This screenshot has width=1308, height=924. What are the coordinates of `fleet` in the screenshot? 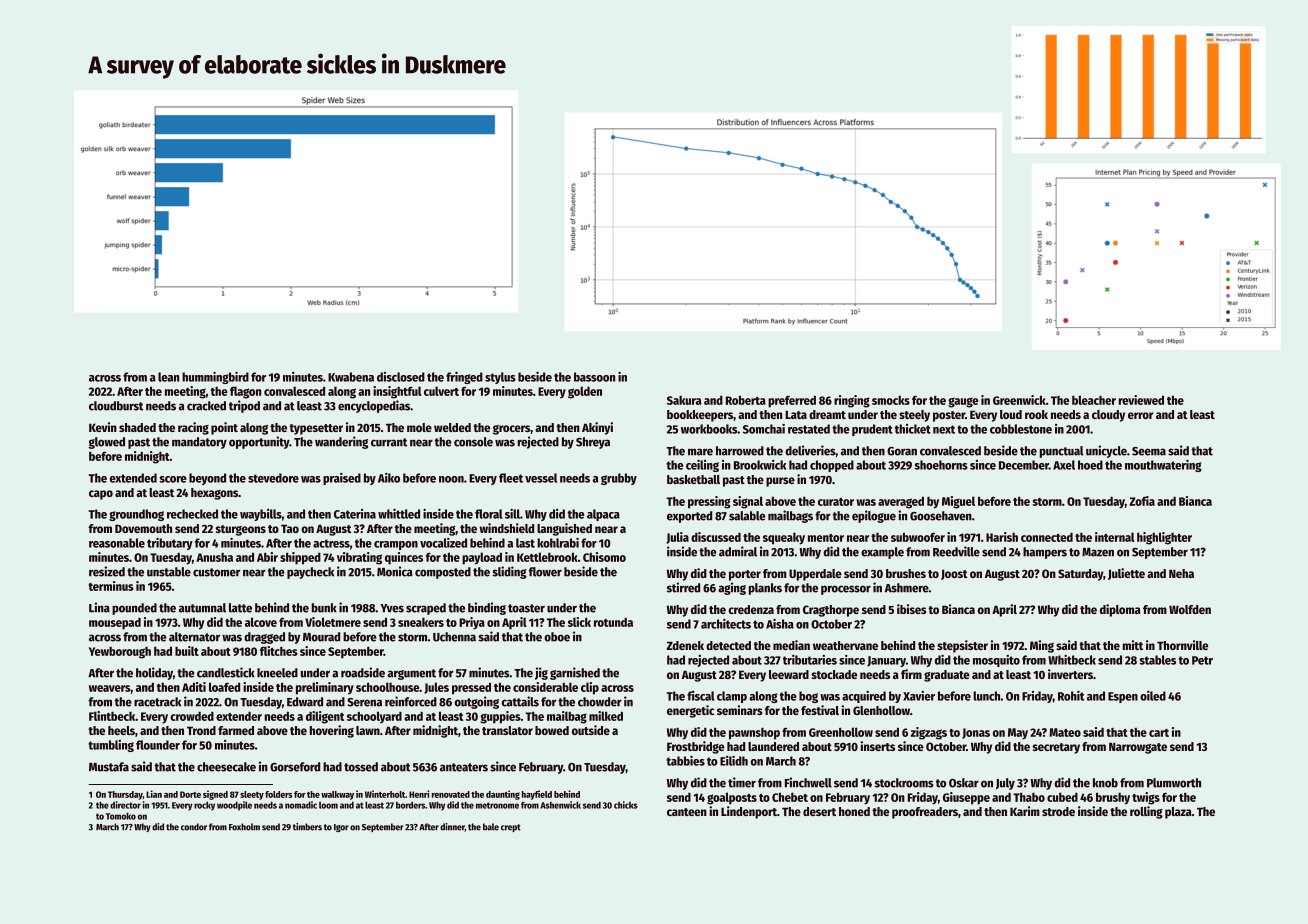 It's located at (511, 478).
